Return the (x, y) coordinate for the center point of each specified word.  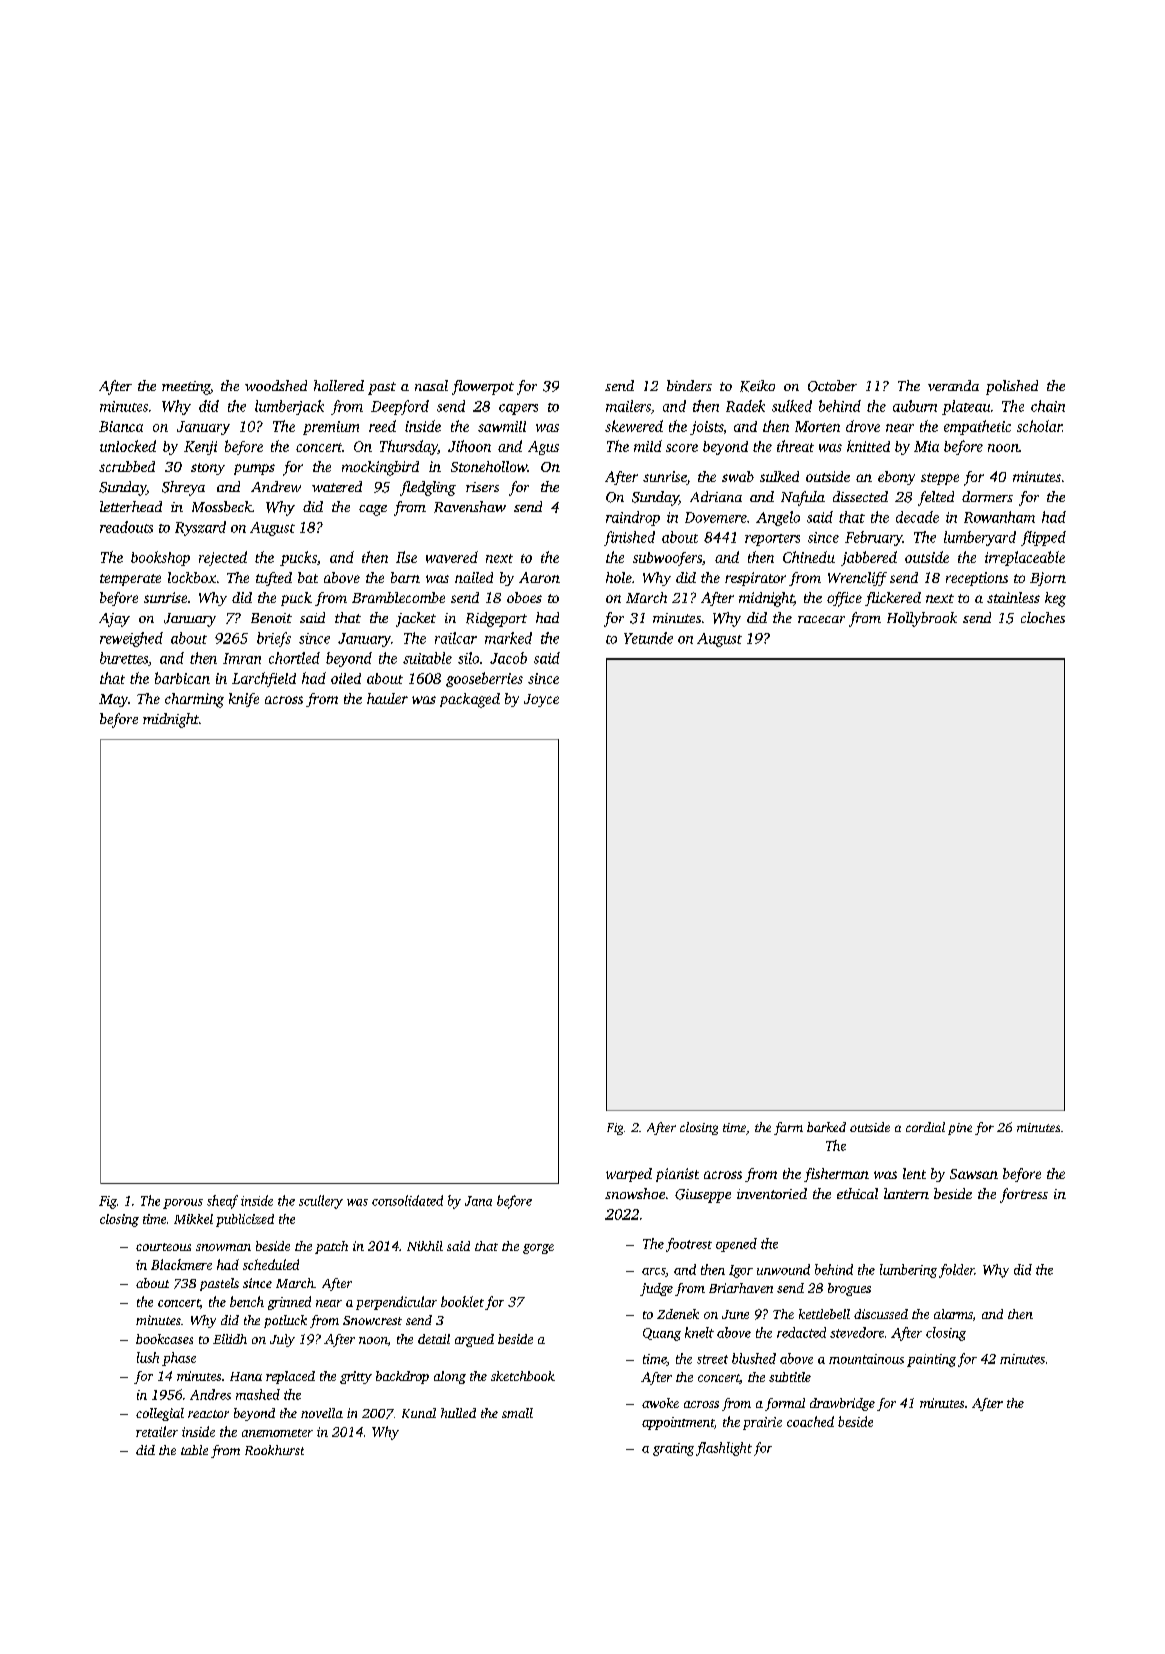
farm (788, 1128)
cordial (925, 1127)
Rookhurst (274, 1450)
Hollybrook (922, 619)
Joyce (541, 700)
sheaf (222, 1202)
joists (706, 428)
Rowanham (999, 517)
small (517, 1413)
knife (244, 700)
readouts (126, 527)
